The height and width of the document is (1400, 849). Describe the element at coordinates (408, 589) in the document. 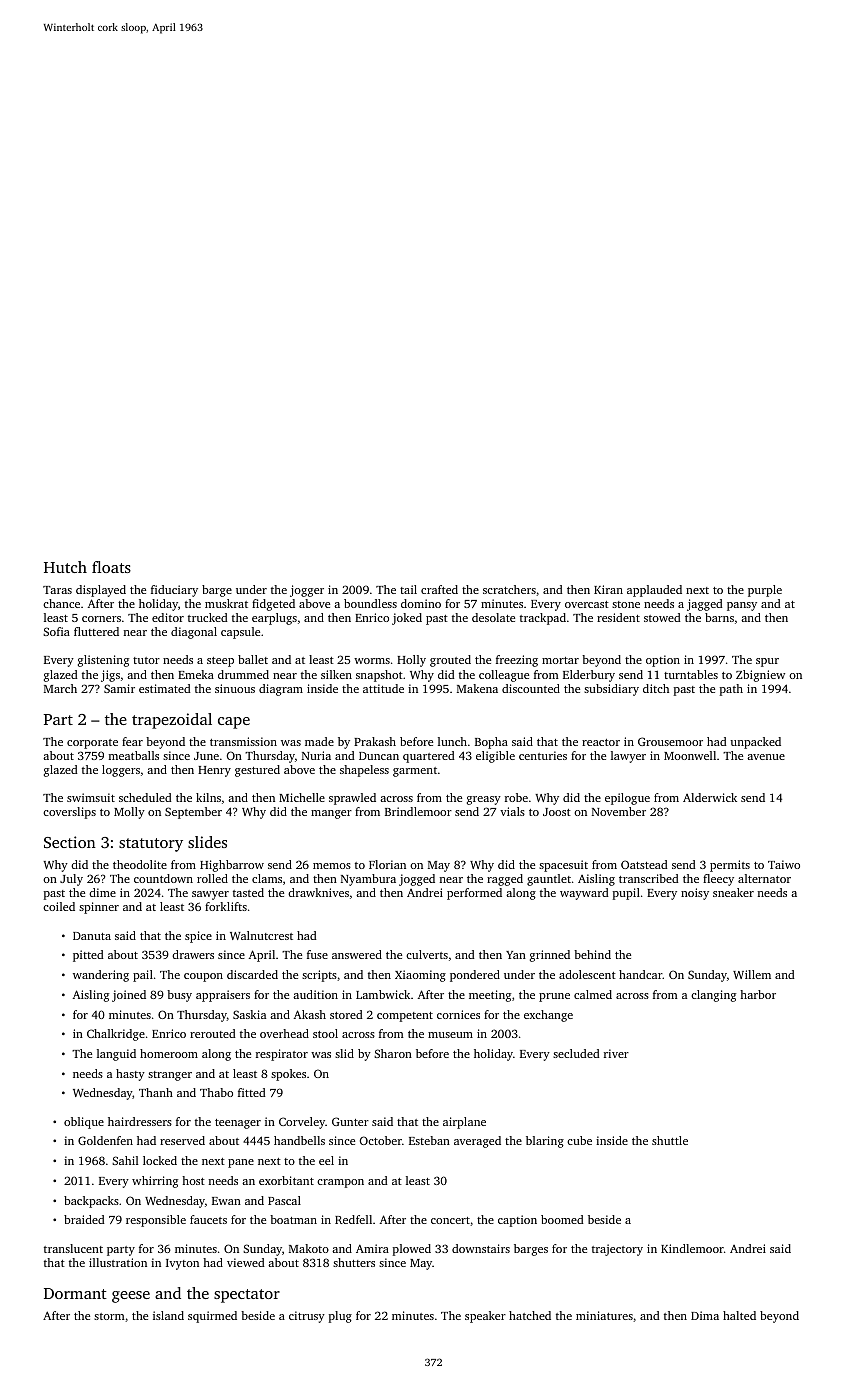

I see `tail` at that location.
